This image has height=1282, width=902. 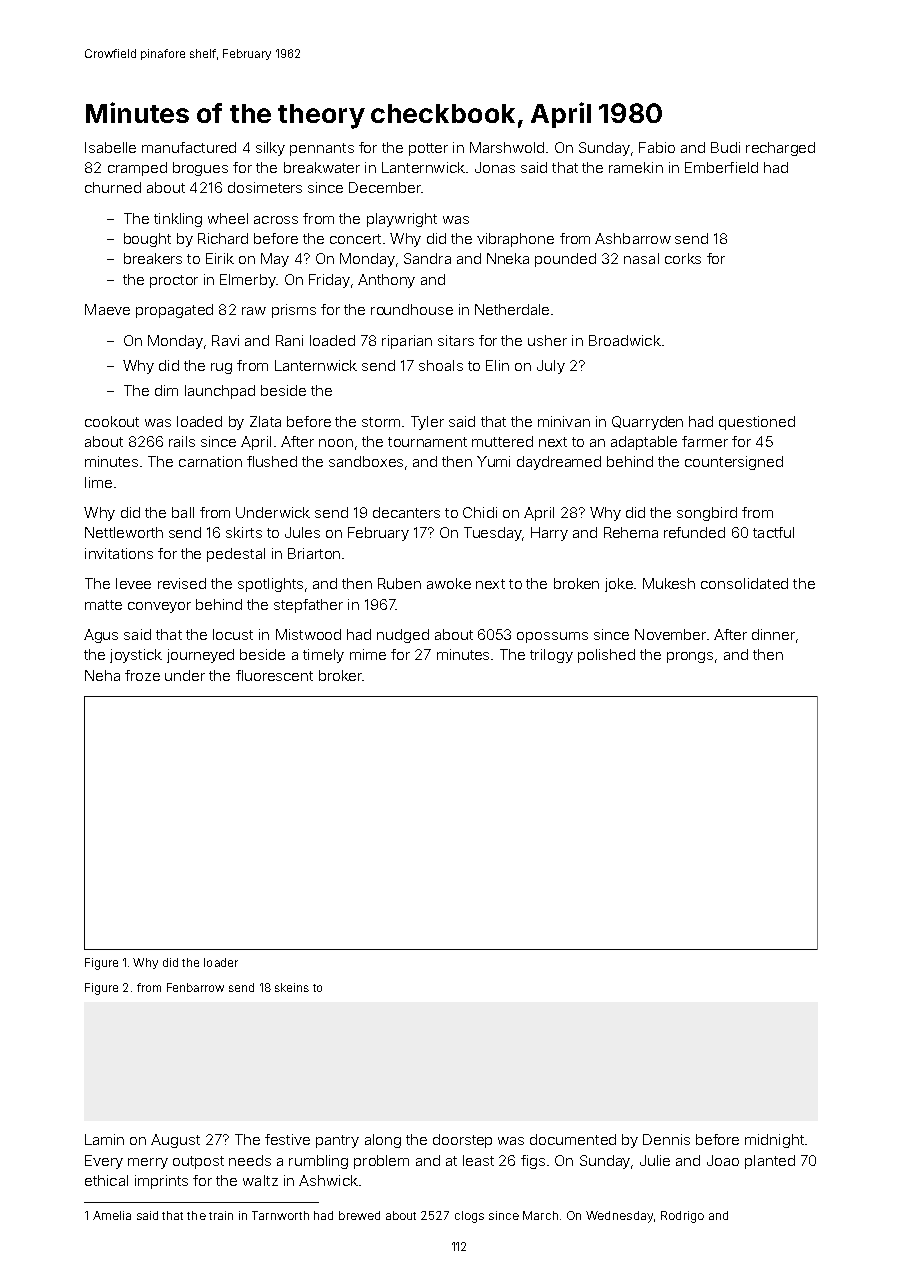 What do you see at coordinates (195, 987) in the image?
I see `Fenbarrow` at bounding box center [195, 987].
